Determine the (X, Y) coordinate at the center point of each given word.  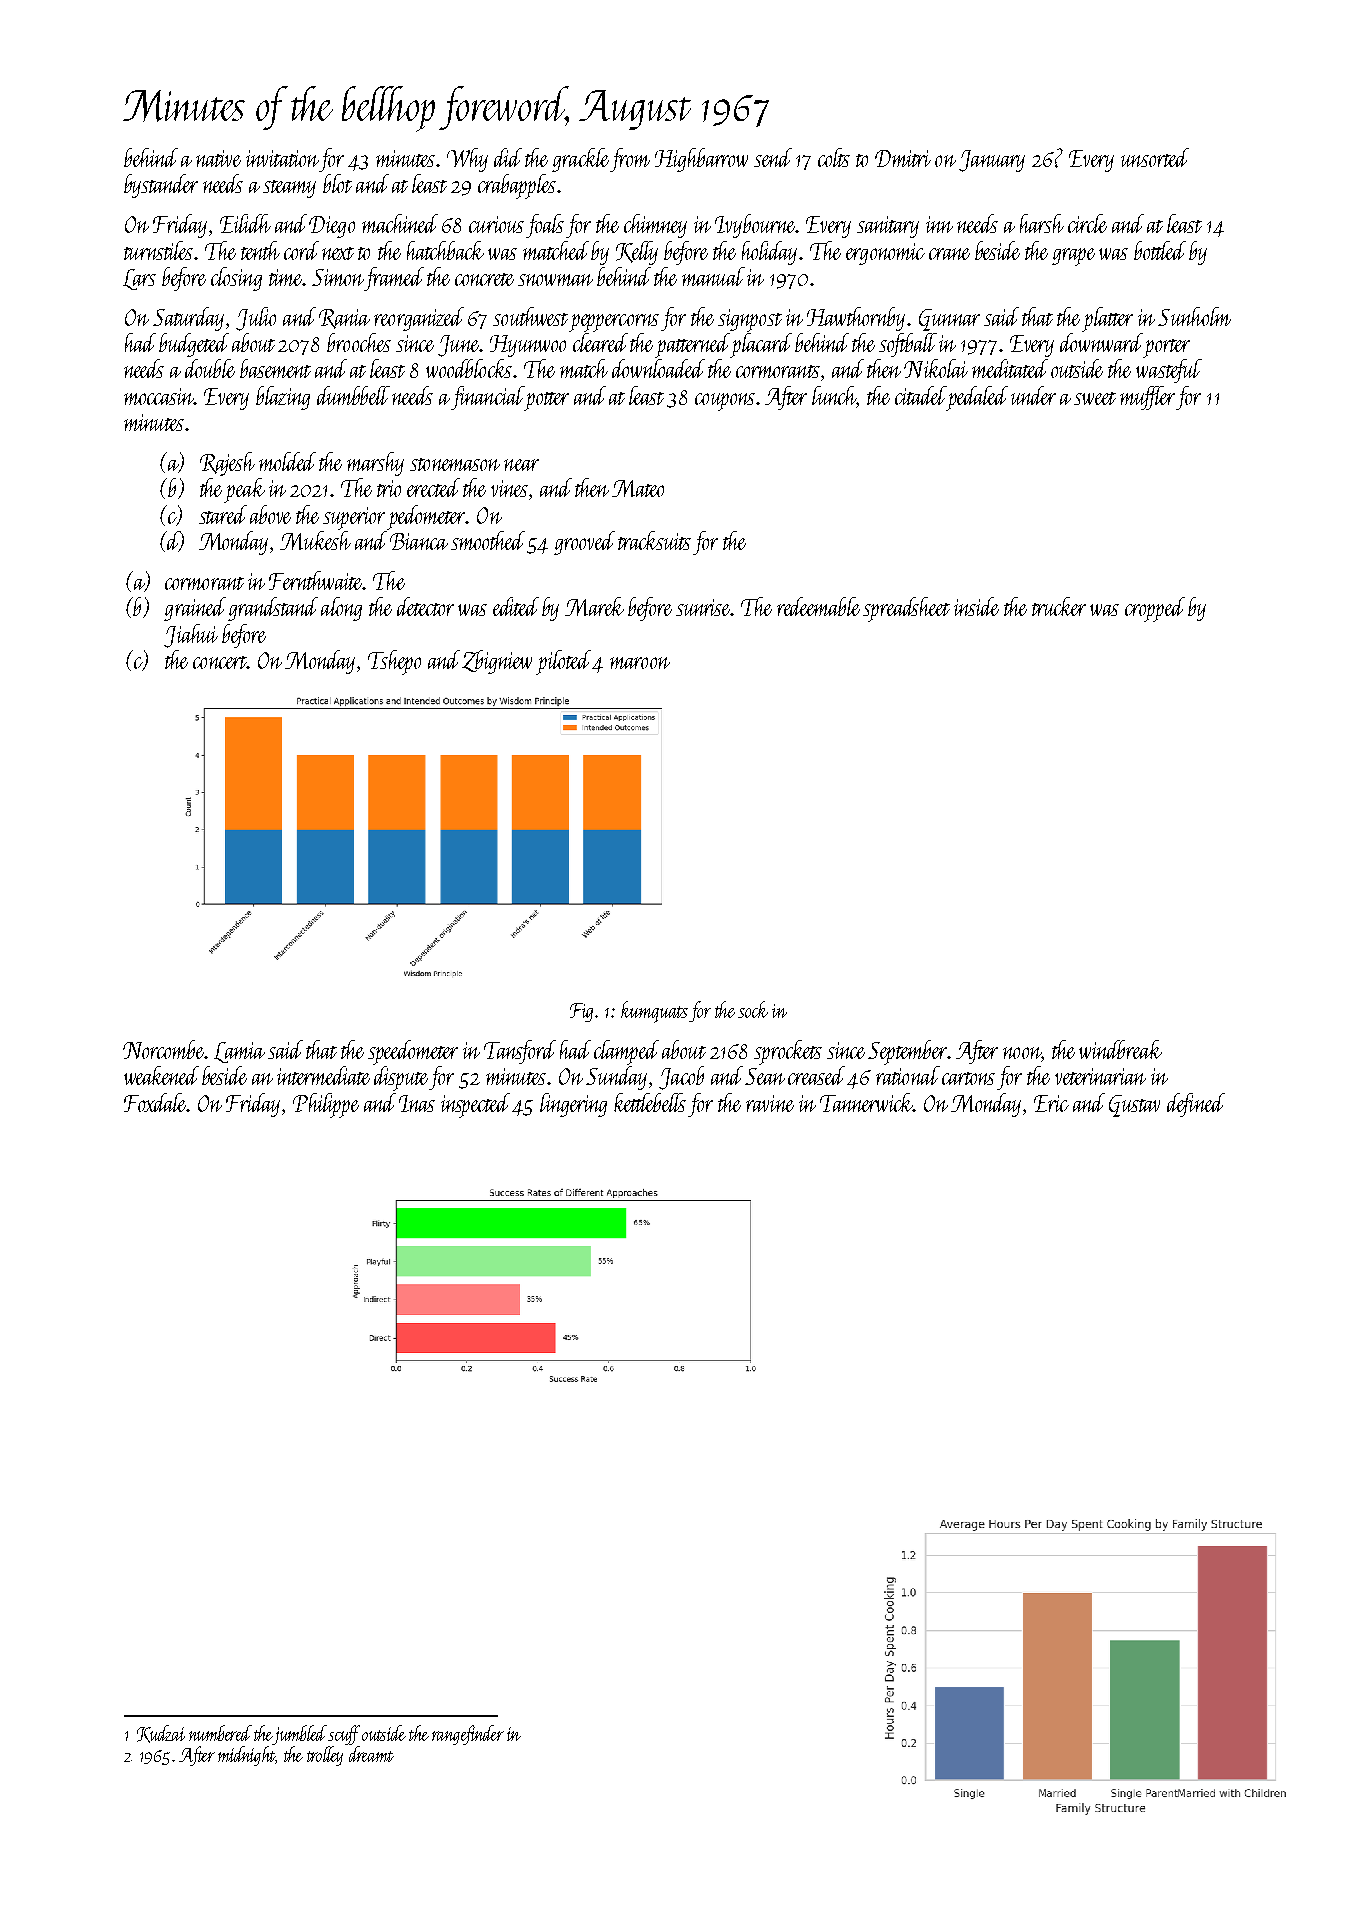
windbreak (1120, 1049)
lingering (573, 1105)
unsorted (1155, 157)
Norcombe (164, 1049)
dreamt (371, 1754)
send (773, 157)
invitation (282, 158)
